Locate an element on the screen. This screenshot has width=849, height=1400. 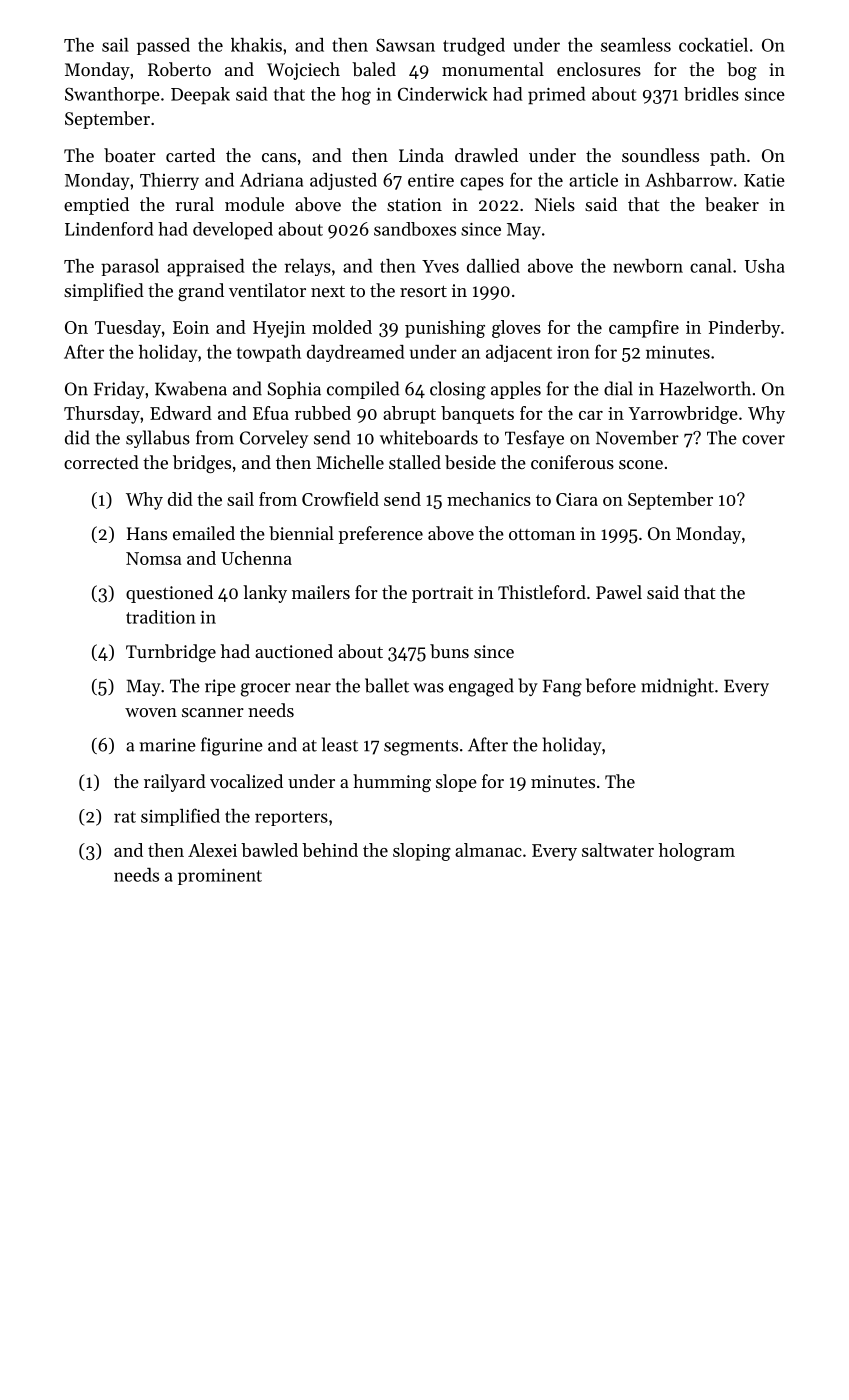
was is located at coordinates (428, 688).
